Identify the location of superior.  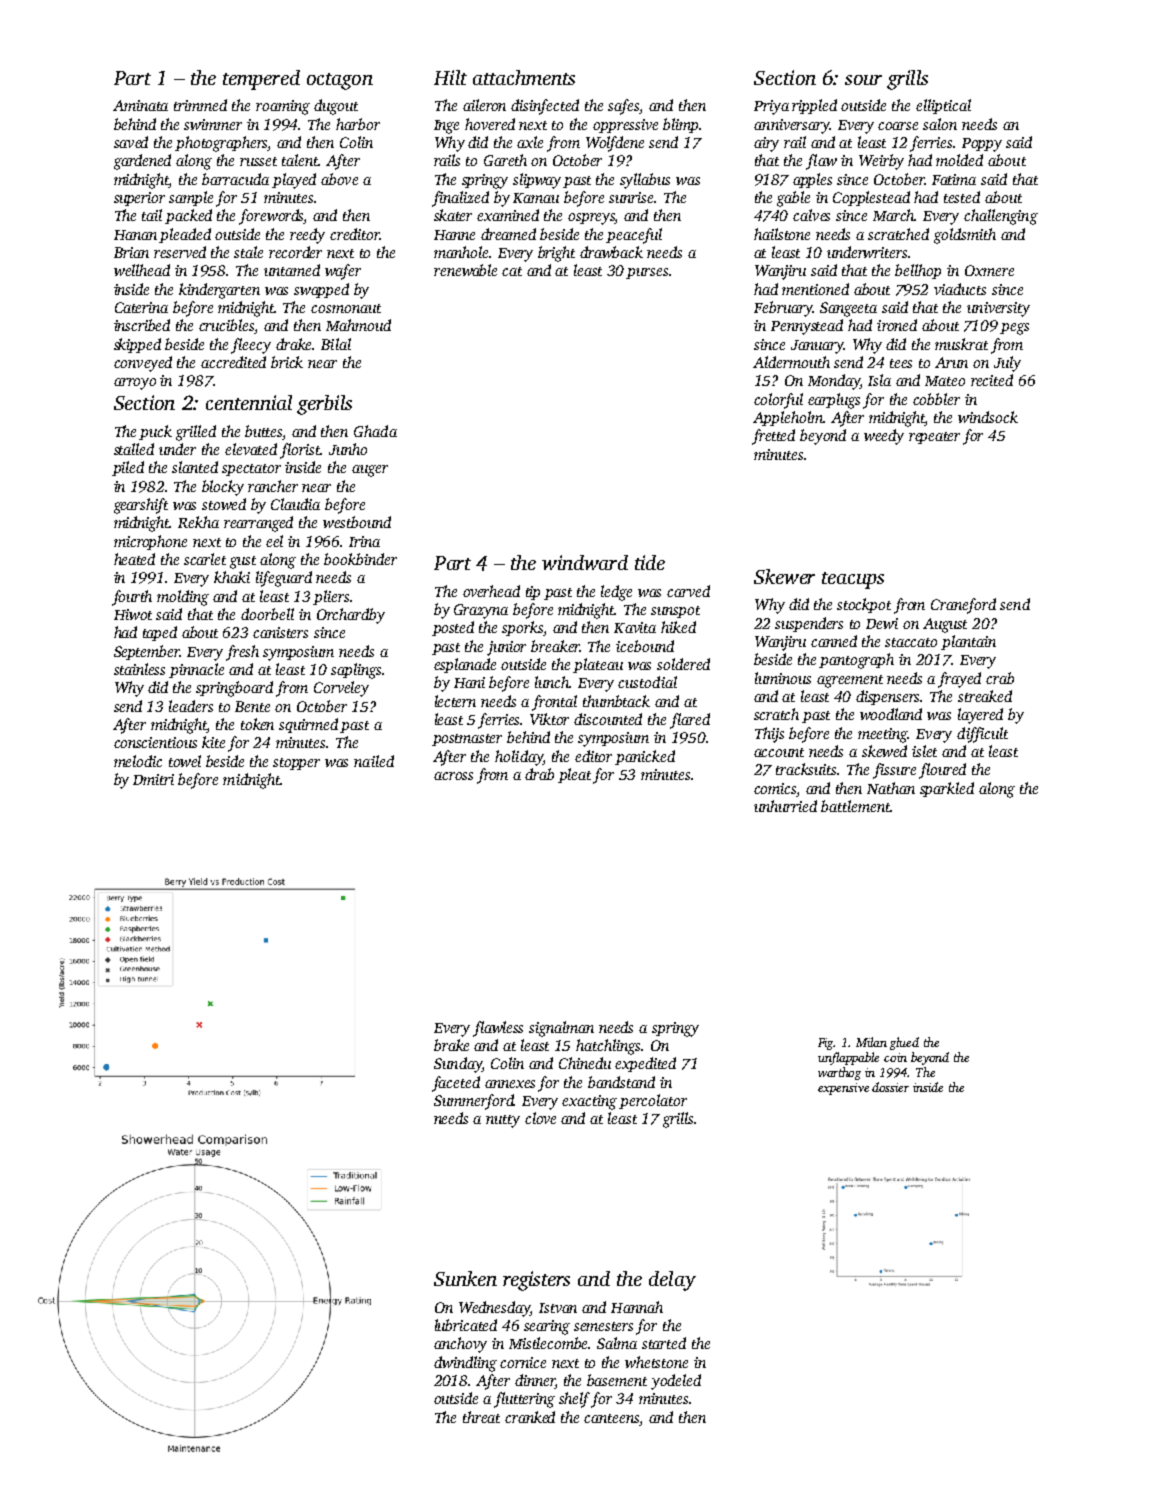
(139, 199).
